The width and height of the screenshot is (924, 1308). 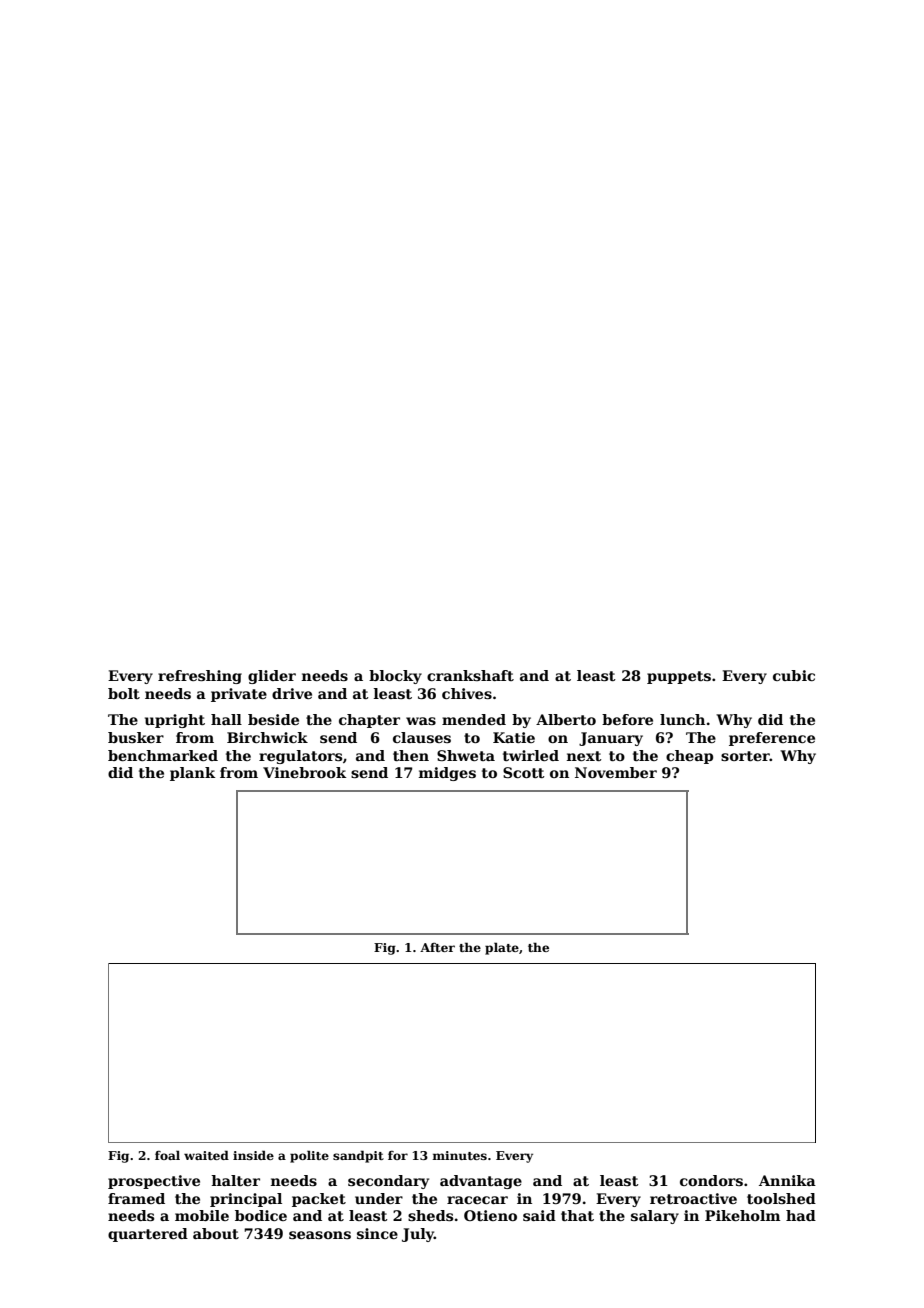 I want to click on advantage, so click(x=481, y=1182).
